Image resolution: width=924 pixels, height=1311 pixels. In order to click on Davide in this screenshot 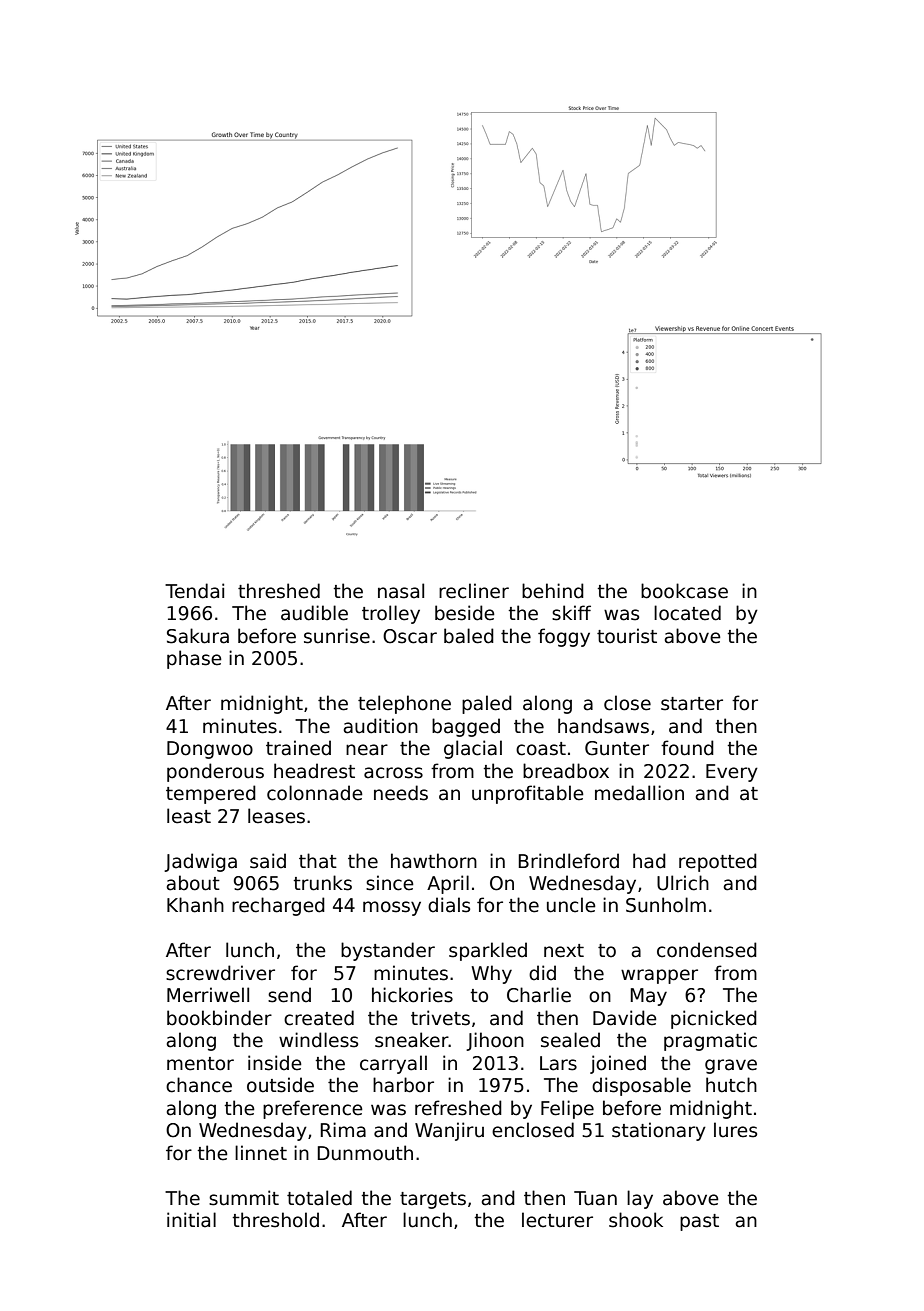, I will do `click(625, 1018)`.
